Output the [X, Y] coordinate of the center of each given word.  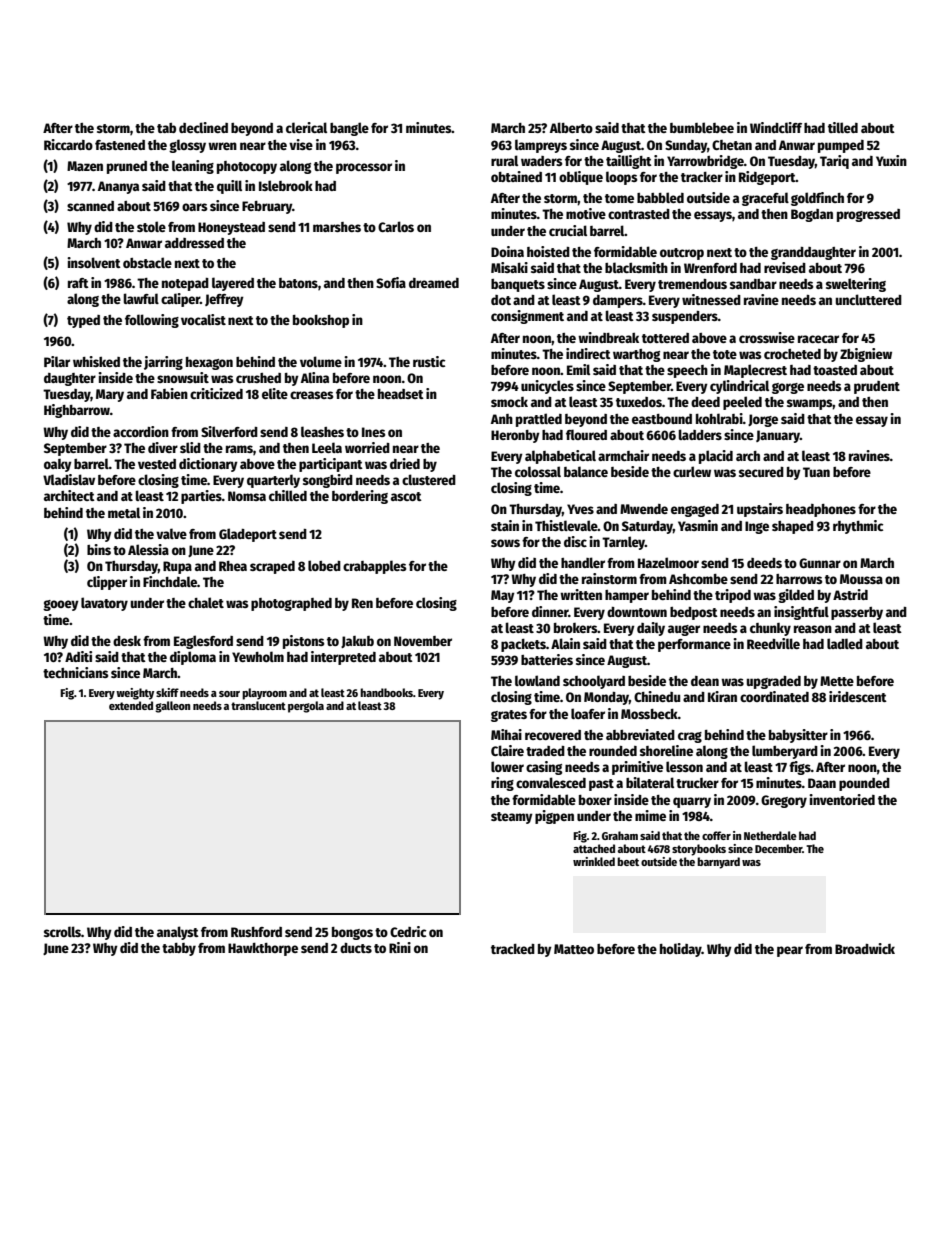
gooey [61, 605]
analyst [178, 933]
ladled [845, 643]
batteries [547, 659]
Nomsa [247, 496]
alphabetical [560, 457]
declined [203, 127]
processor [364, 168]
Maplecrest [755, 371]
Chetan [732, 145]
